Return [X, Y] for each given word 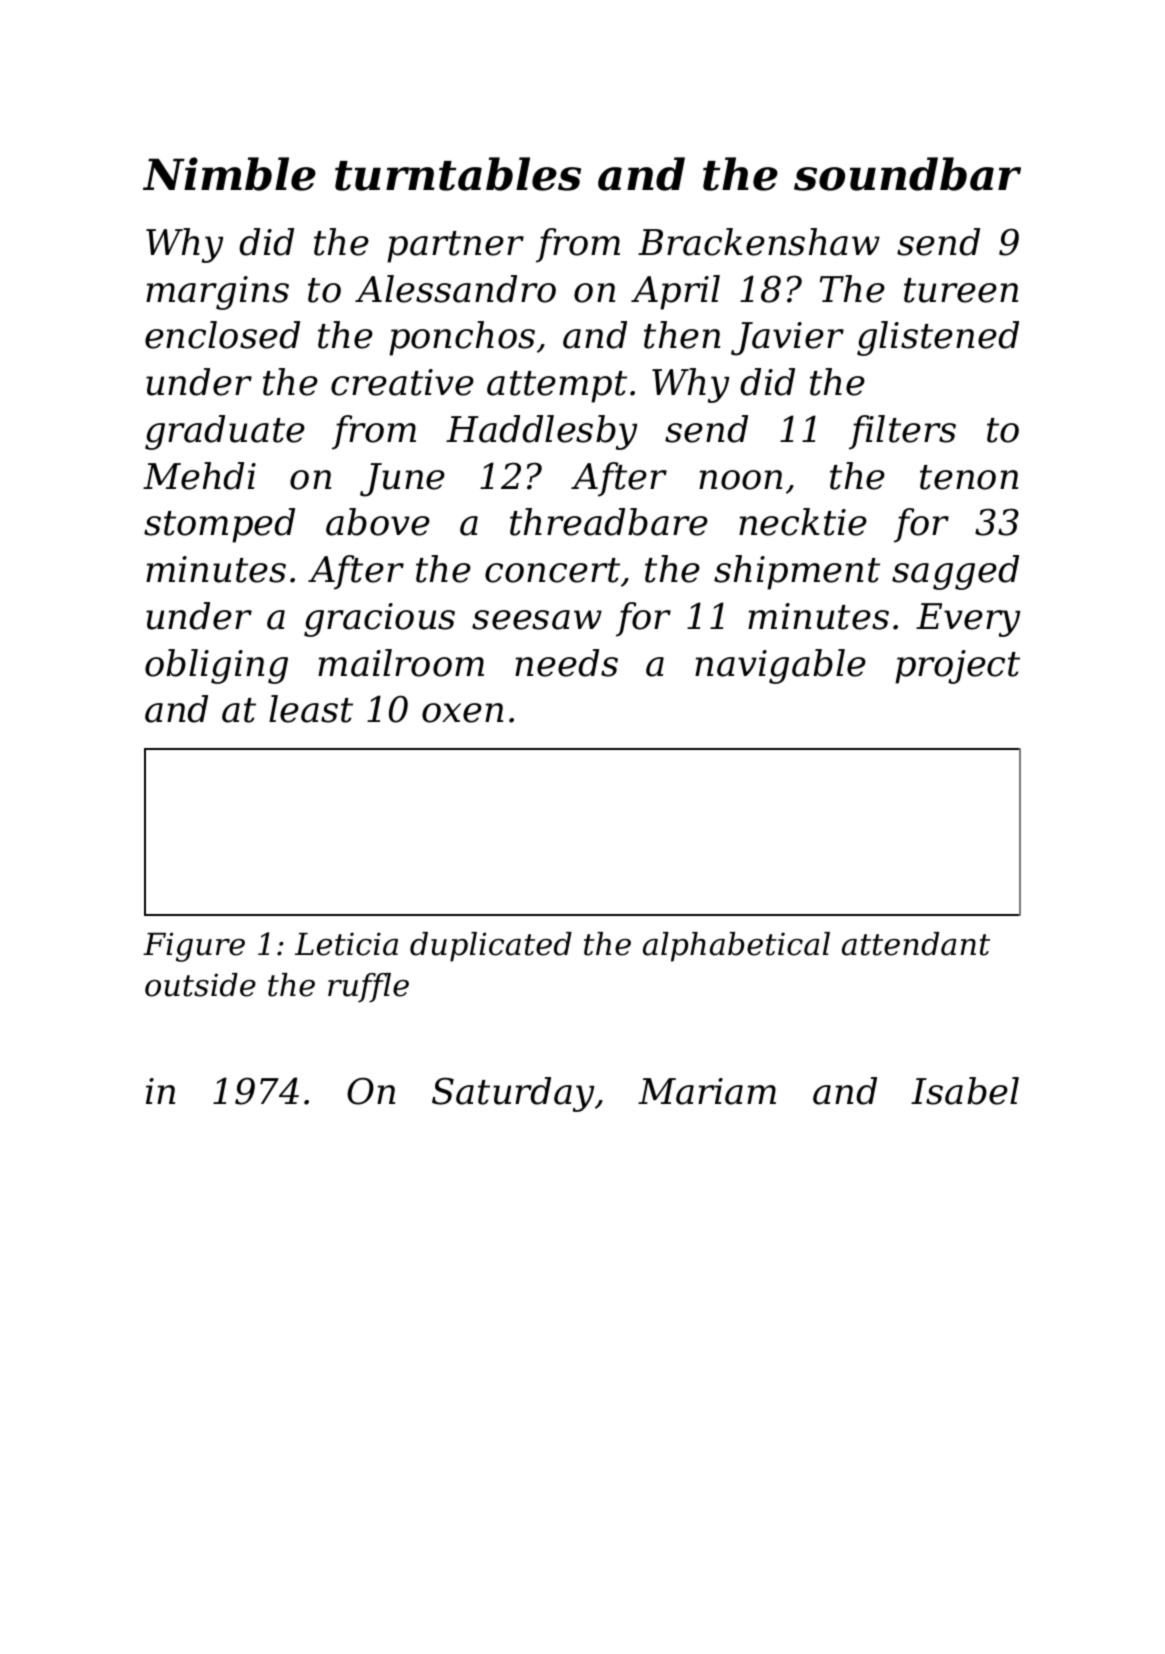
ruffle [368, 988]
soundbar [907, 174]
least [311, 709]
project [957, 667]
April [675, 292]
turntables [458, 174]
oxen [462, 713]
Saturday [513, 1094]
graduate [225, 432]
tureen [961, 290]
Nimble [229, 174]
